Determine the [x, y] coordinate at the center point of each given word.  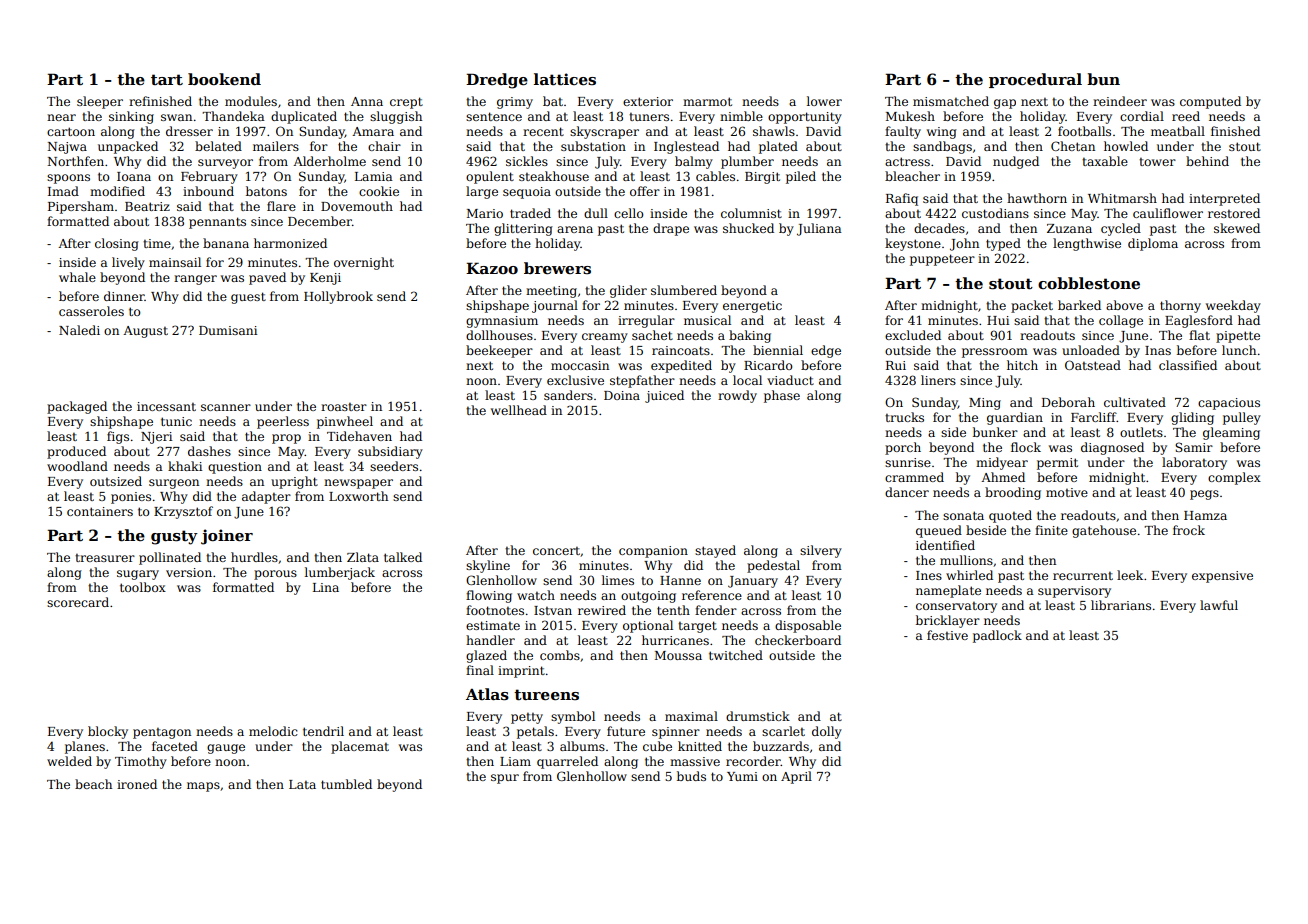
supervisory [1074, 592]
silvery [821, 551]
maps [203, 787]
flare [281, 206]
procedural [1035, 80]
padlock [997, 636]
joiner [227, 537]
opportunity [805, 118]
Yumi [742, 776]
